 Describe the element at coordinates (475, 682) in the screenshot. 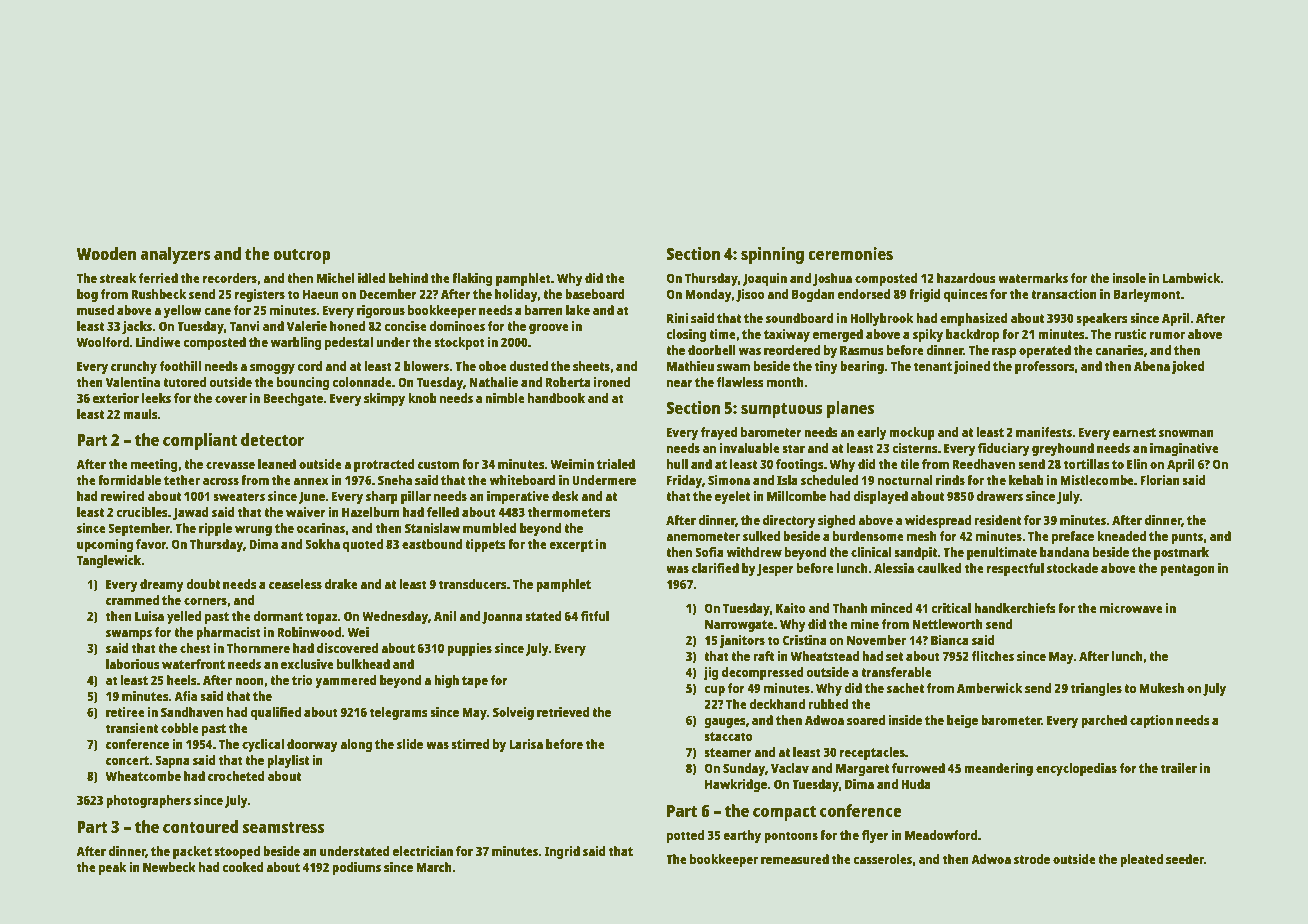

I see `tape` at that location.
